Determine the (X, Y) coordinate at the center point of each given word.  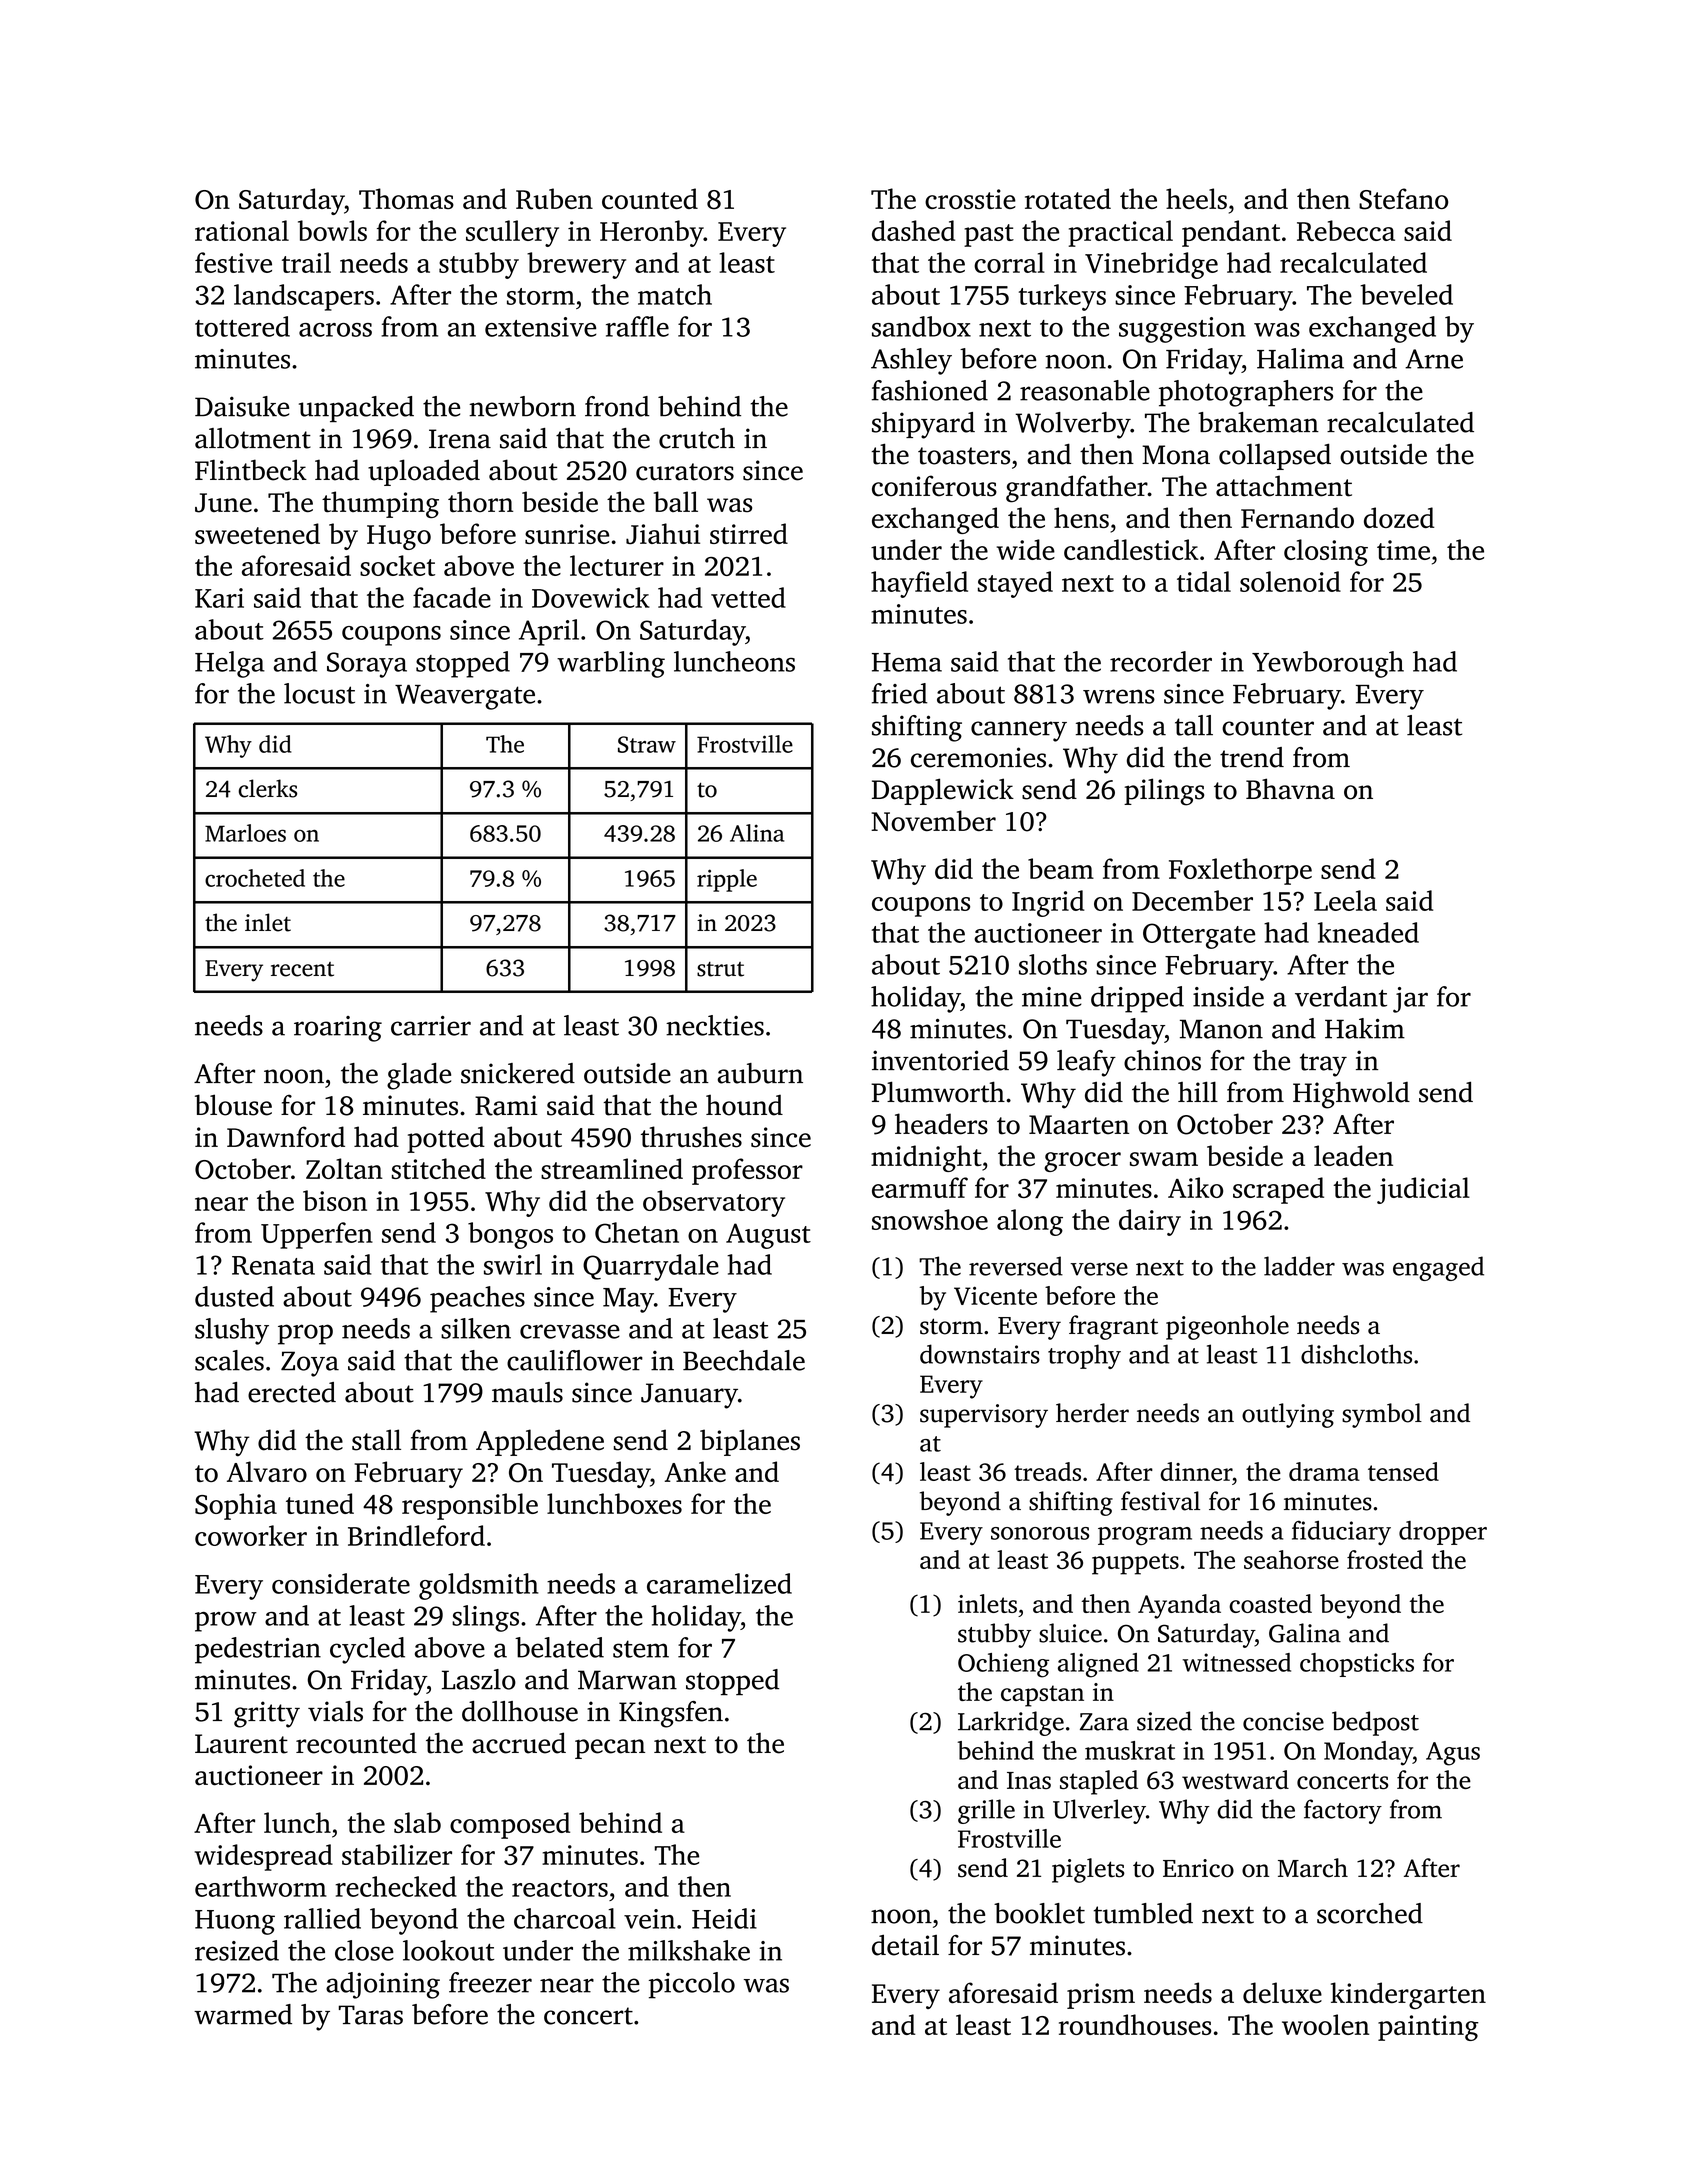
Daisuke (242, 406)
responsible (470, 1506)
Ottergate (1199, 936)
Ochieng (1003, 1665)
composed (510, 1825)
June (223, 503)
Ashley (911, 361)
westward (1235, 1779)
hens (1081, 517)
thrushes (691, 1137)
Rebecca (1346, 230)
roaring (338, 1029)
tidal (1204, 581)
